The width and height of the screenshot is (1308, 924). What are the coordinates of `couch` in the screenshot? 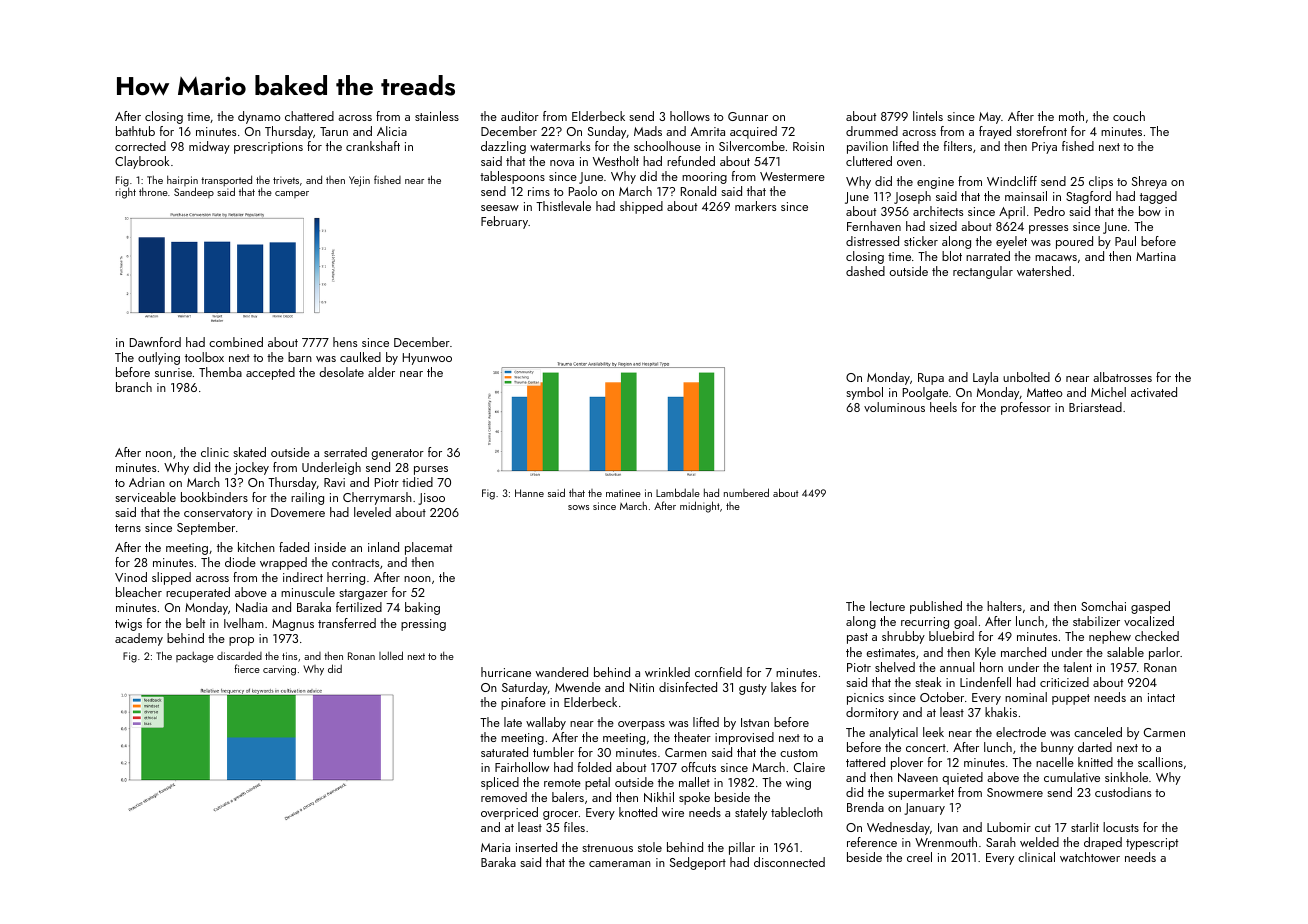 It's located at (1129, 116).
